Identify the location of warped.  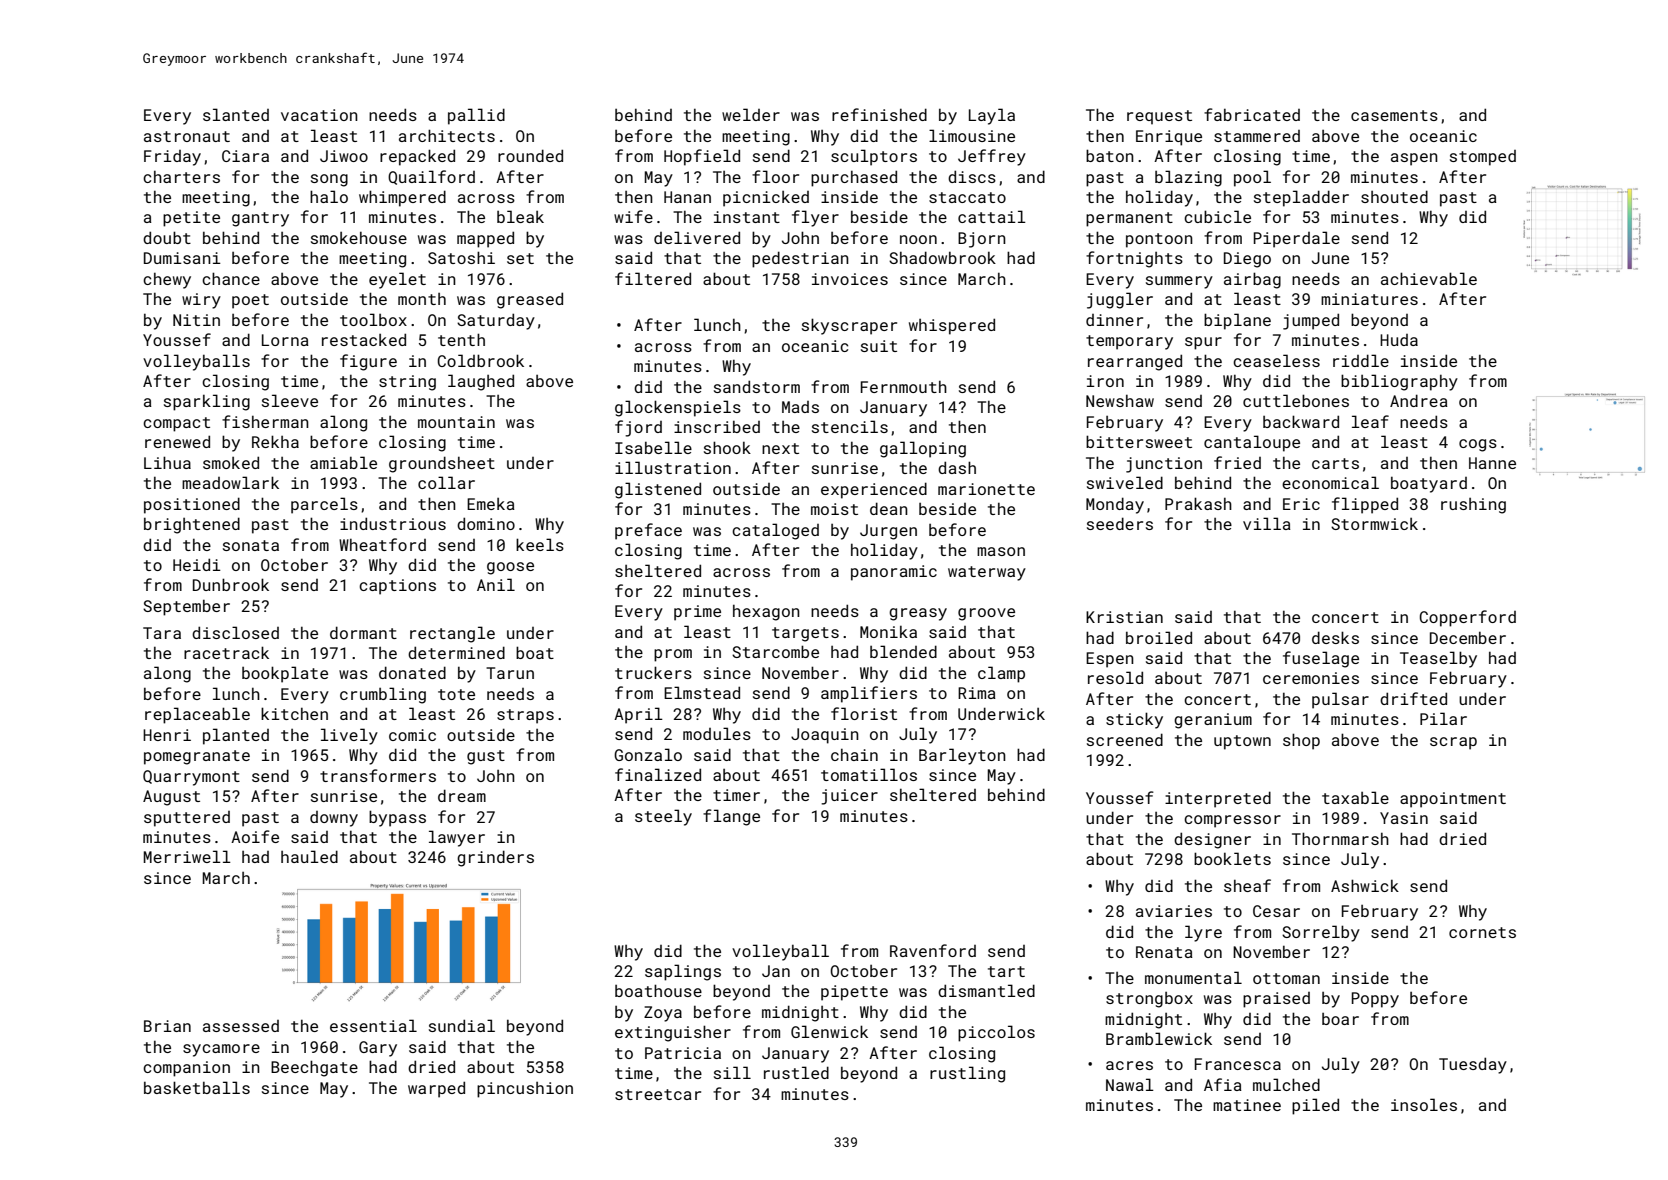
(436, 1089).
